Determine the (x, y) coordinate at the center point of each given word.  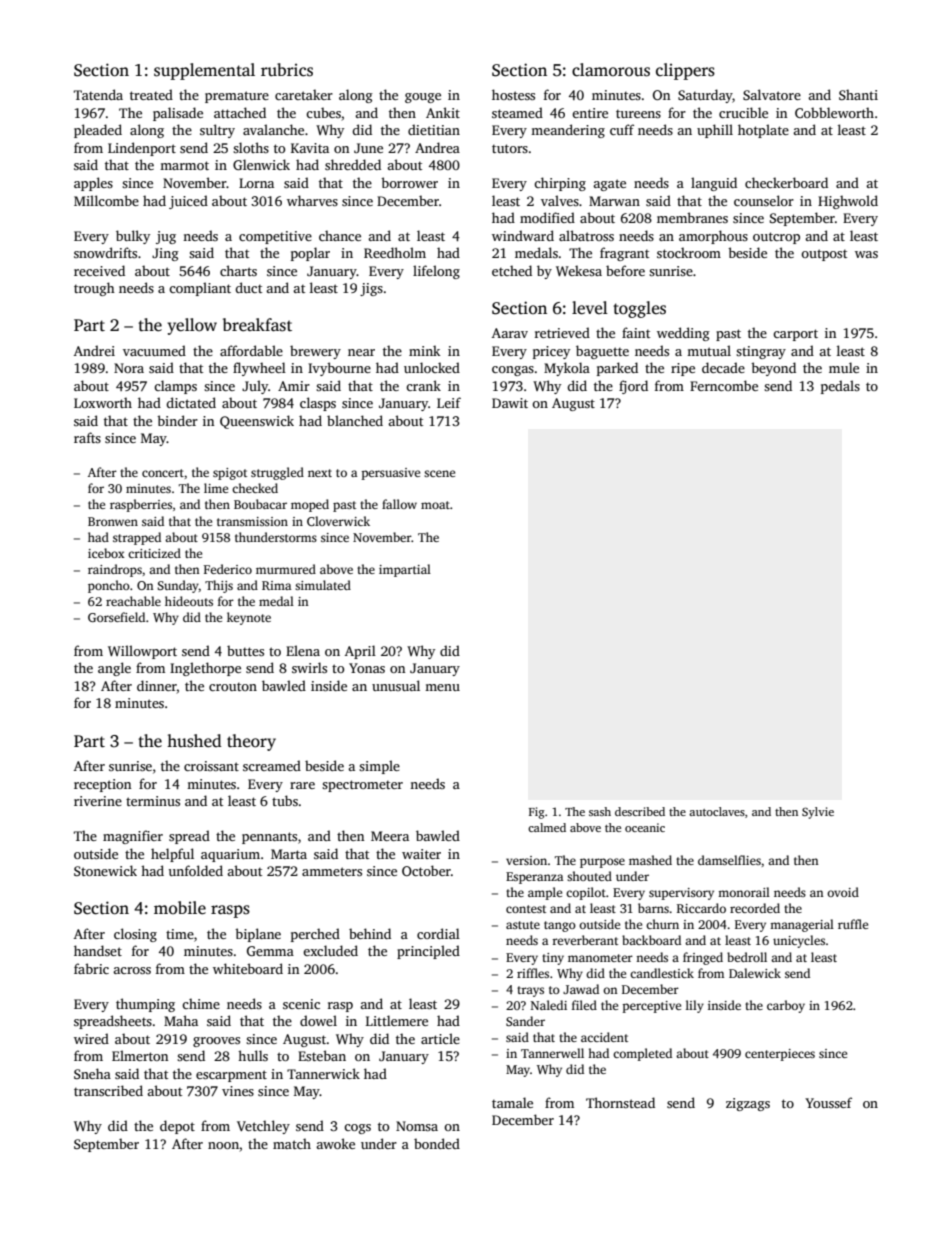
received (99, 270)
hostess (513, 94)
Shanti (858, 94)
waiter (421, 854)
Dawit (510, 403)
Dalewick (755, 973)
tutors (510, 148)
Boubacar (260, 504)
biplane (258, 935)
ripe (683, 369)
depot (177, 1127)
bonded (437, 1143)
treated (151, 94)
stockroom (689, 252)
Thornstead (620, 1102)
